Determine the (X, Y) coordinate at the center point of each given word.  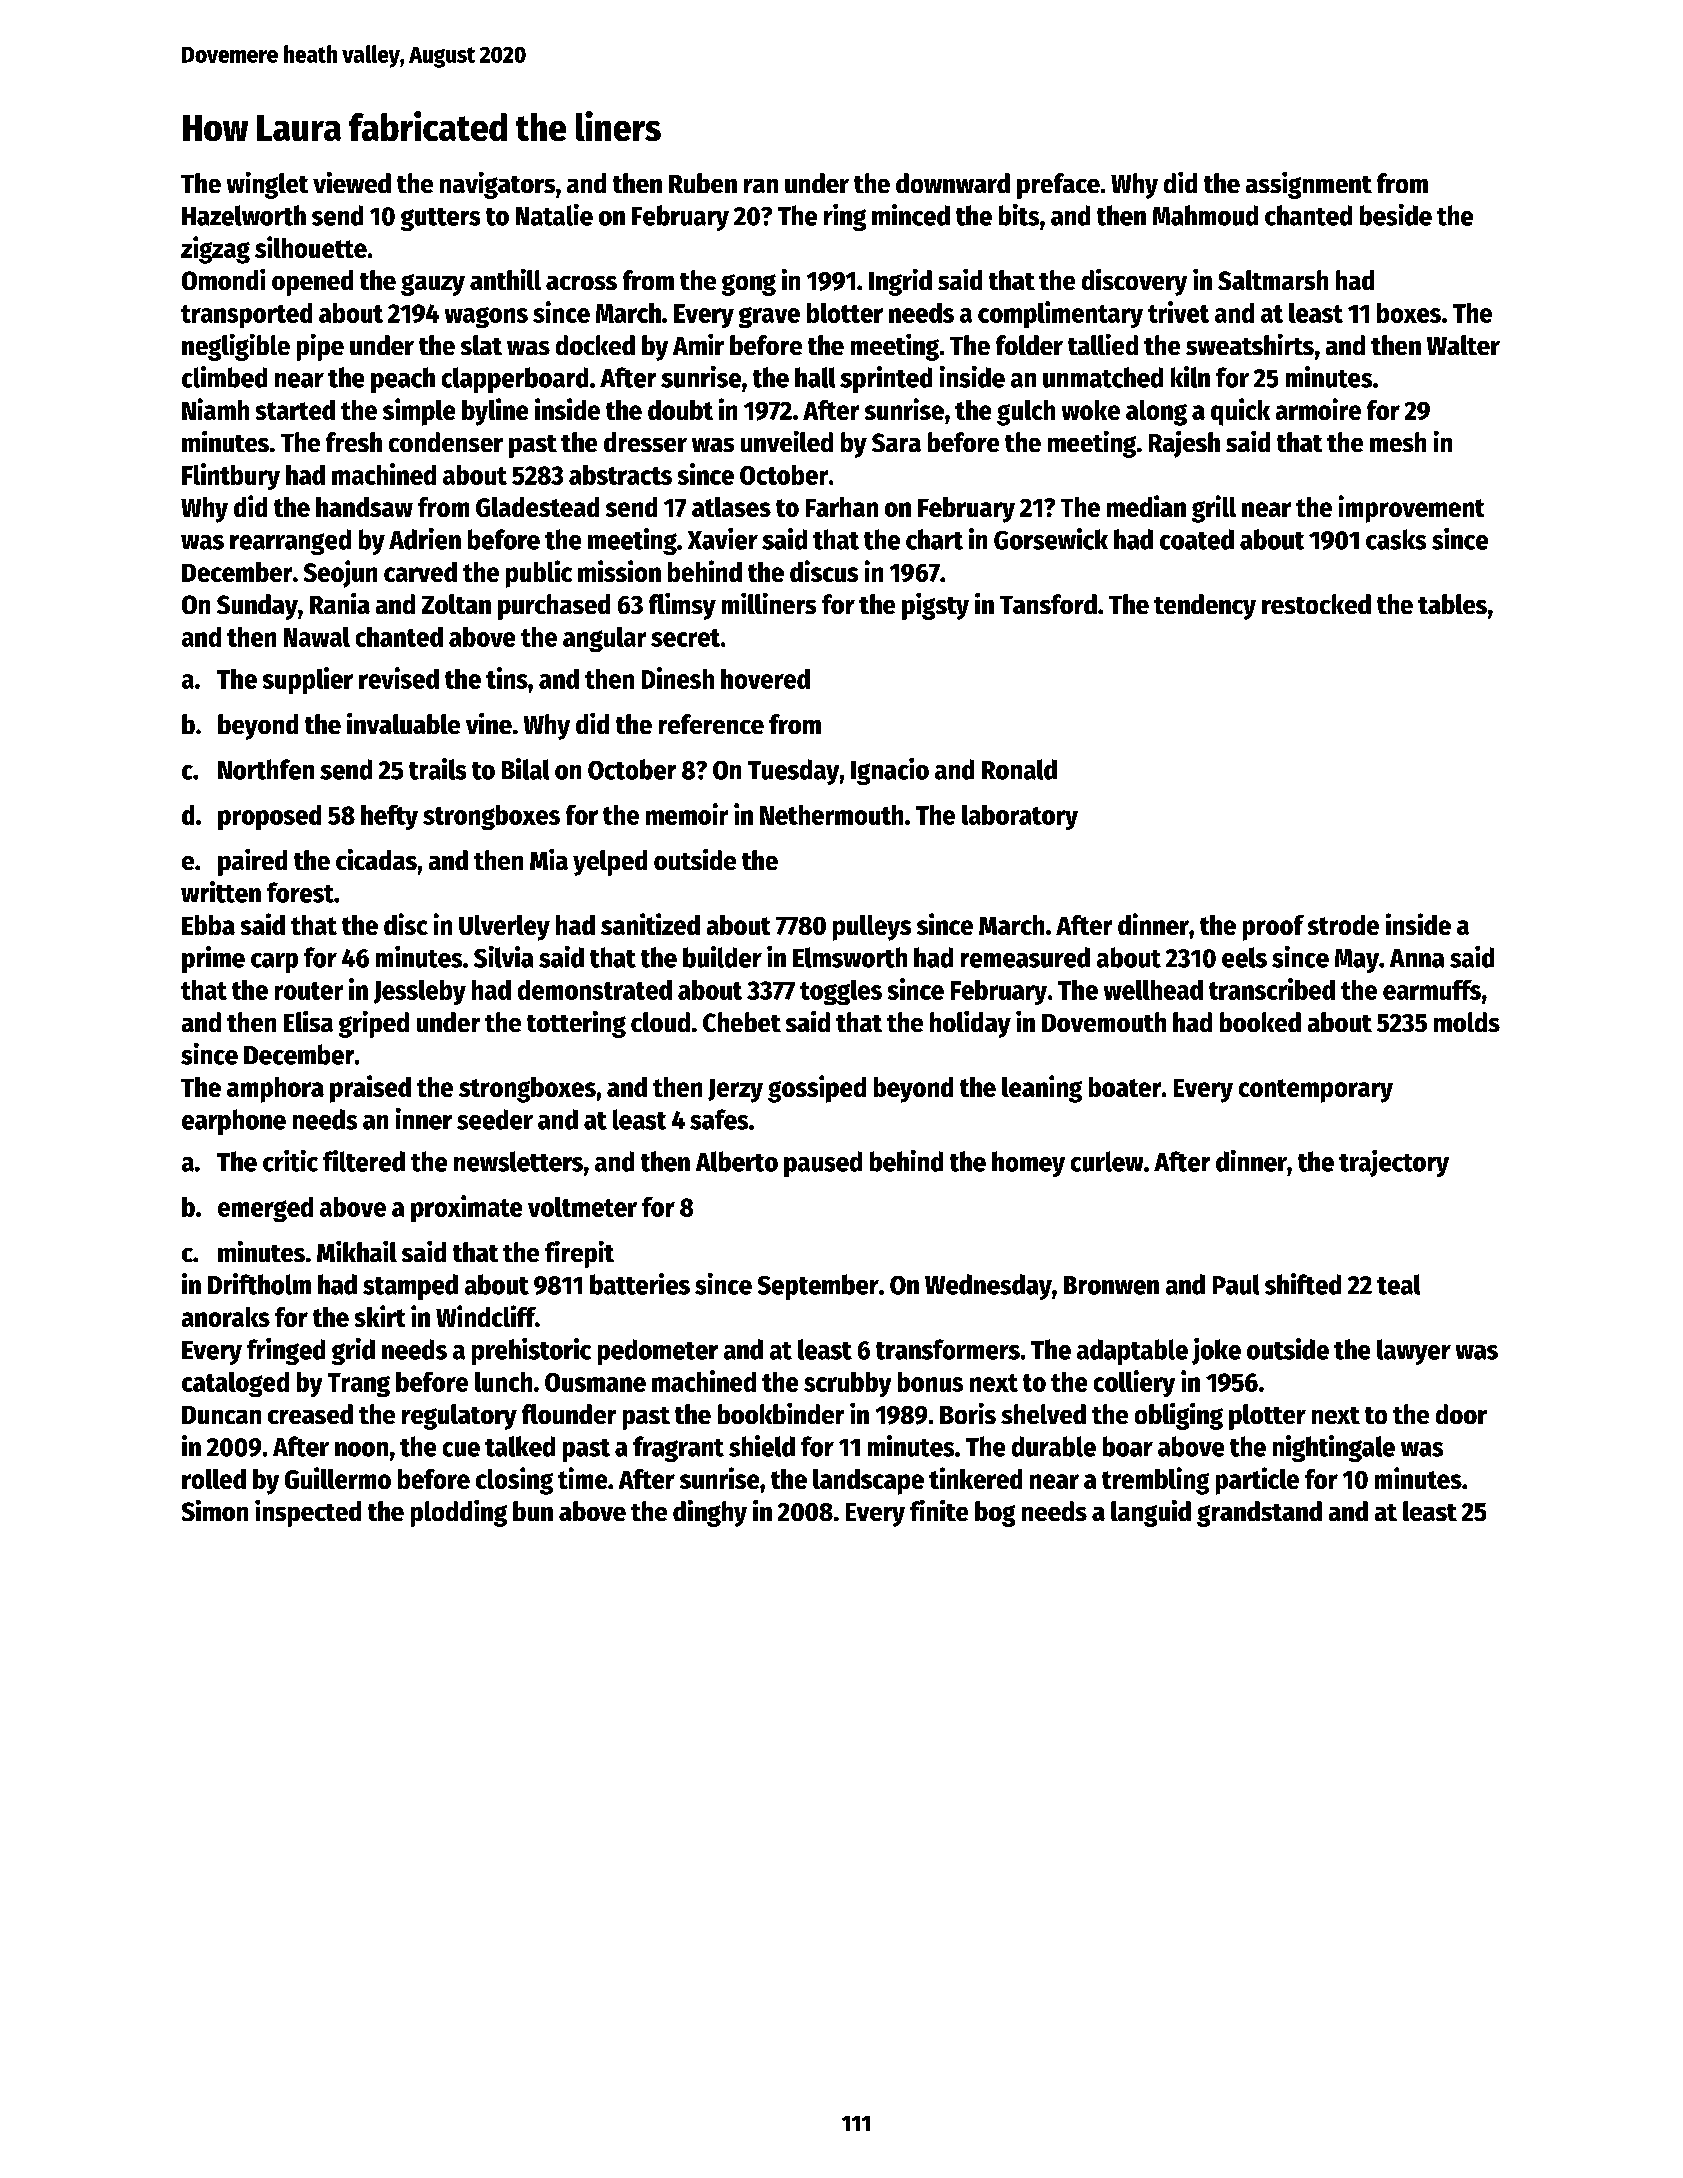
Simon (215, 1510)
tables (1452, 604)
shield (762, 1446)
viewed (352, 182)
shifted (1303, 1284)
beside (1396, 215)
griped (374, 1024)
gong (749, 285)
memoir (687, 814)
